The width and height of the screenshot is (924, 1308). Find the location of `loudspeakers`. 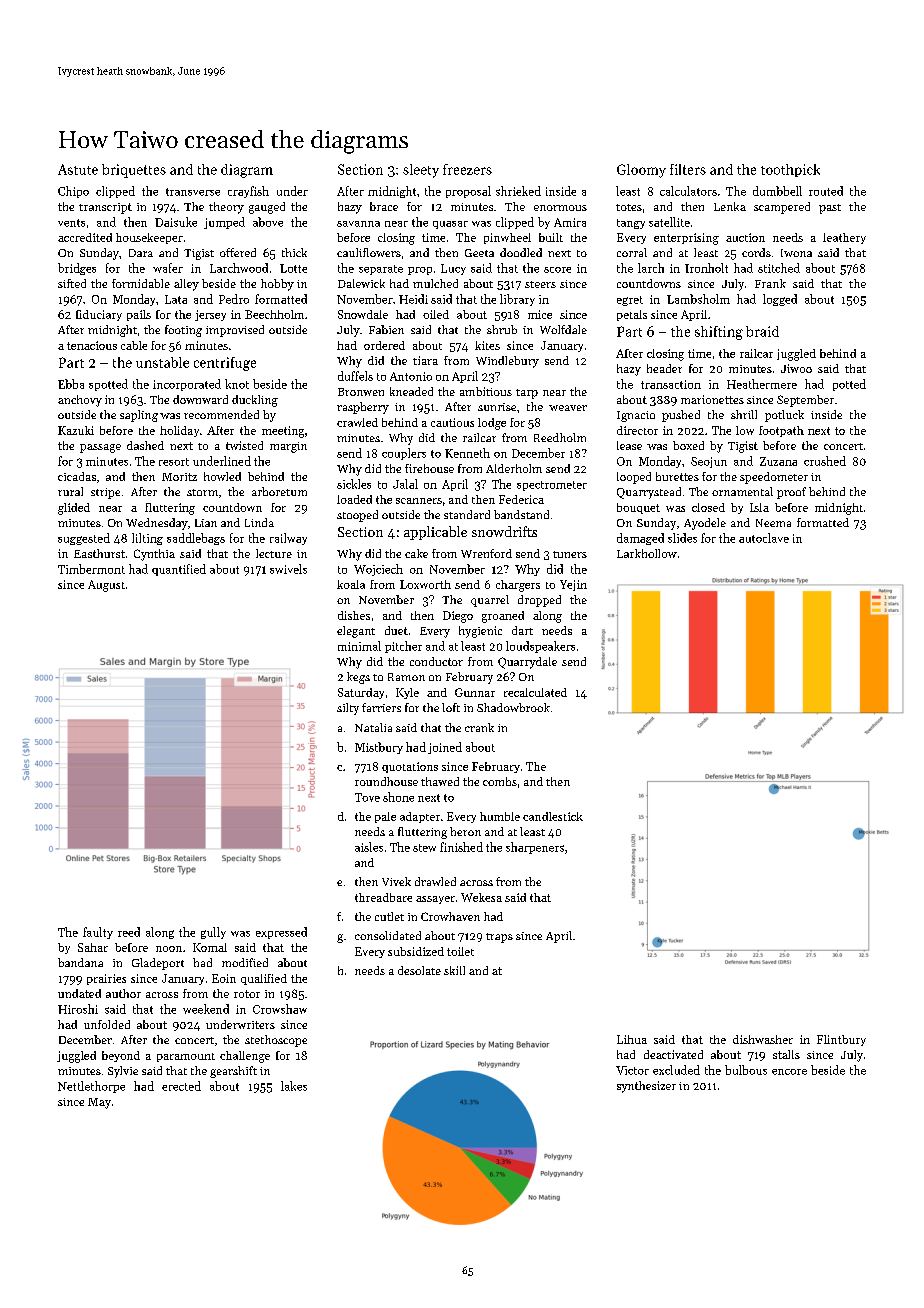

loudspeakers is located at coordinates (540, 647).
